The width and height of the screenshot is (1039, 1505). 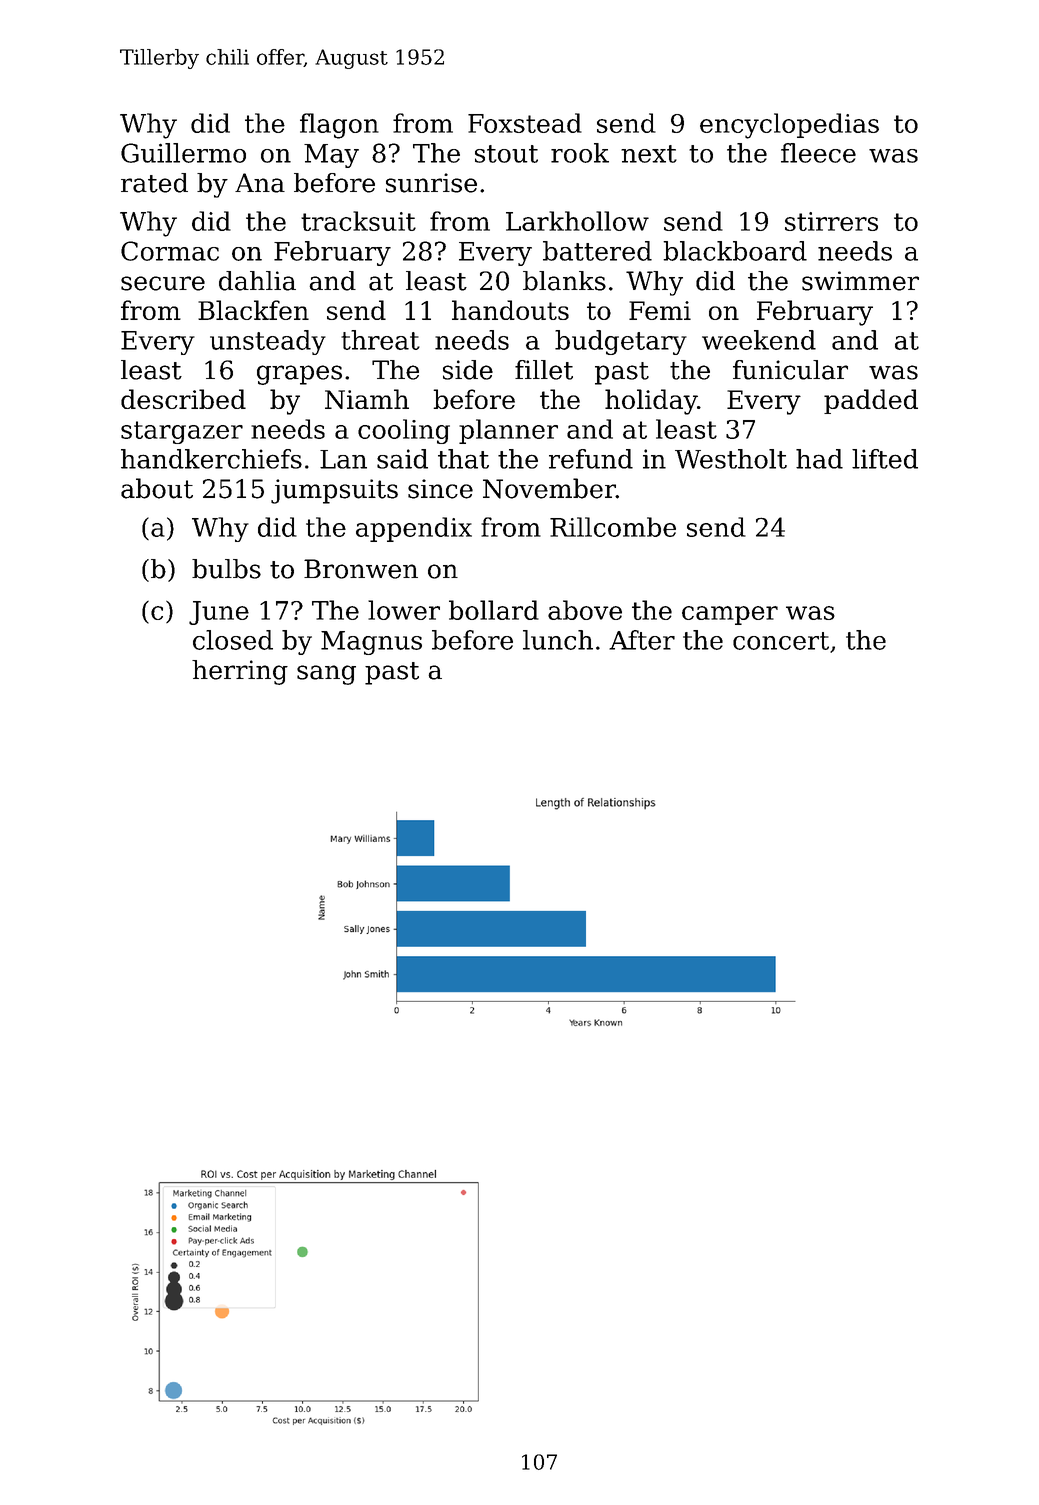 What do you see at coordinates (260, 183) in the screenshot?
I see `Ana` at bounding box center [260, 183].
